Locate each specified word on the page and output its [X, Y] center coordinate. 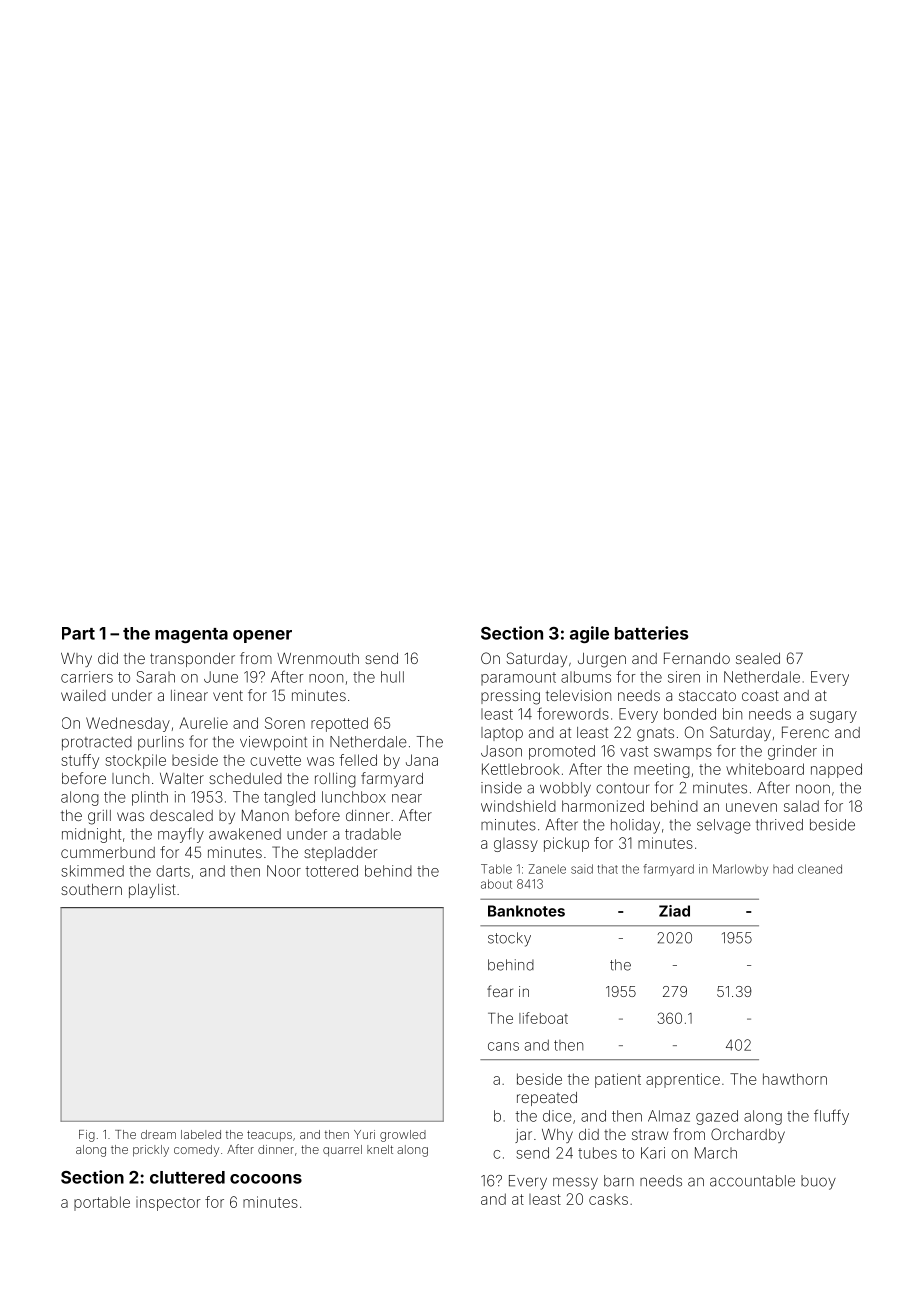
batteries [651, 633]
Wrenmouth [318, 658]
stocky [509, 939]
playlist [152, 891]
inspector [168, 1203]
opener [262, 636]
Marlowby [740, 870]
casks [608, 1199]
